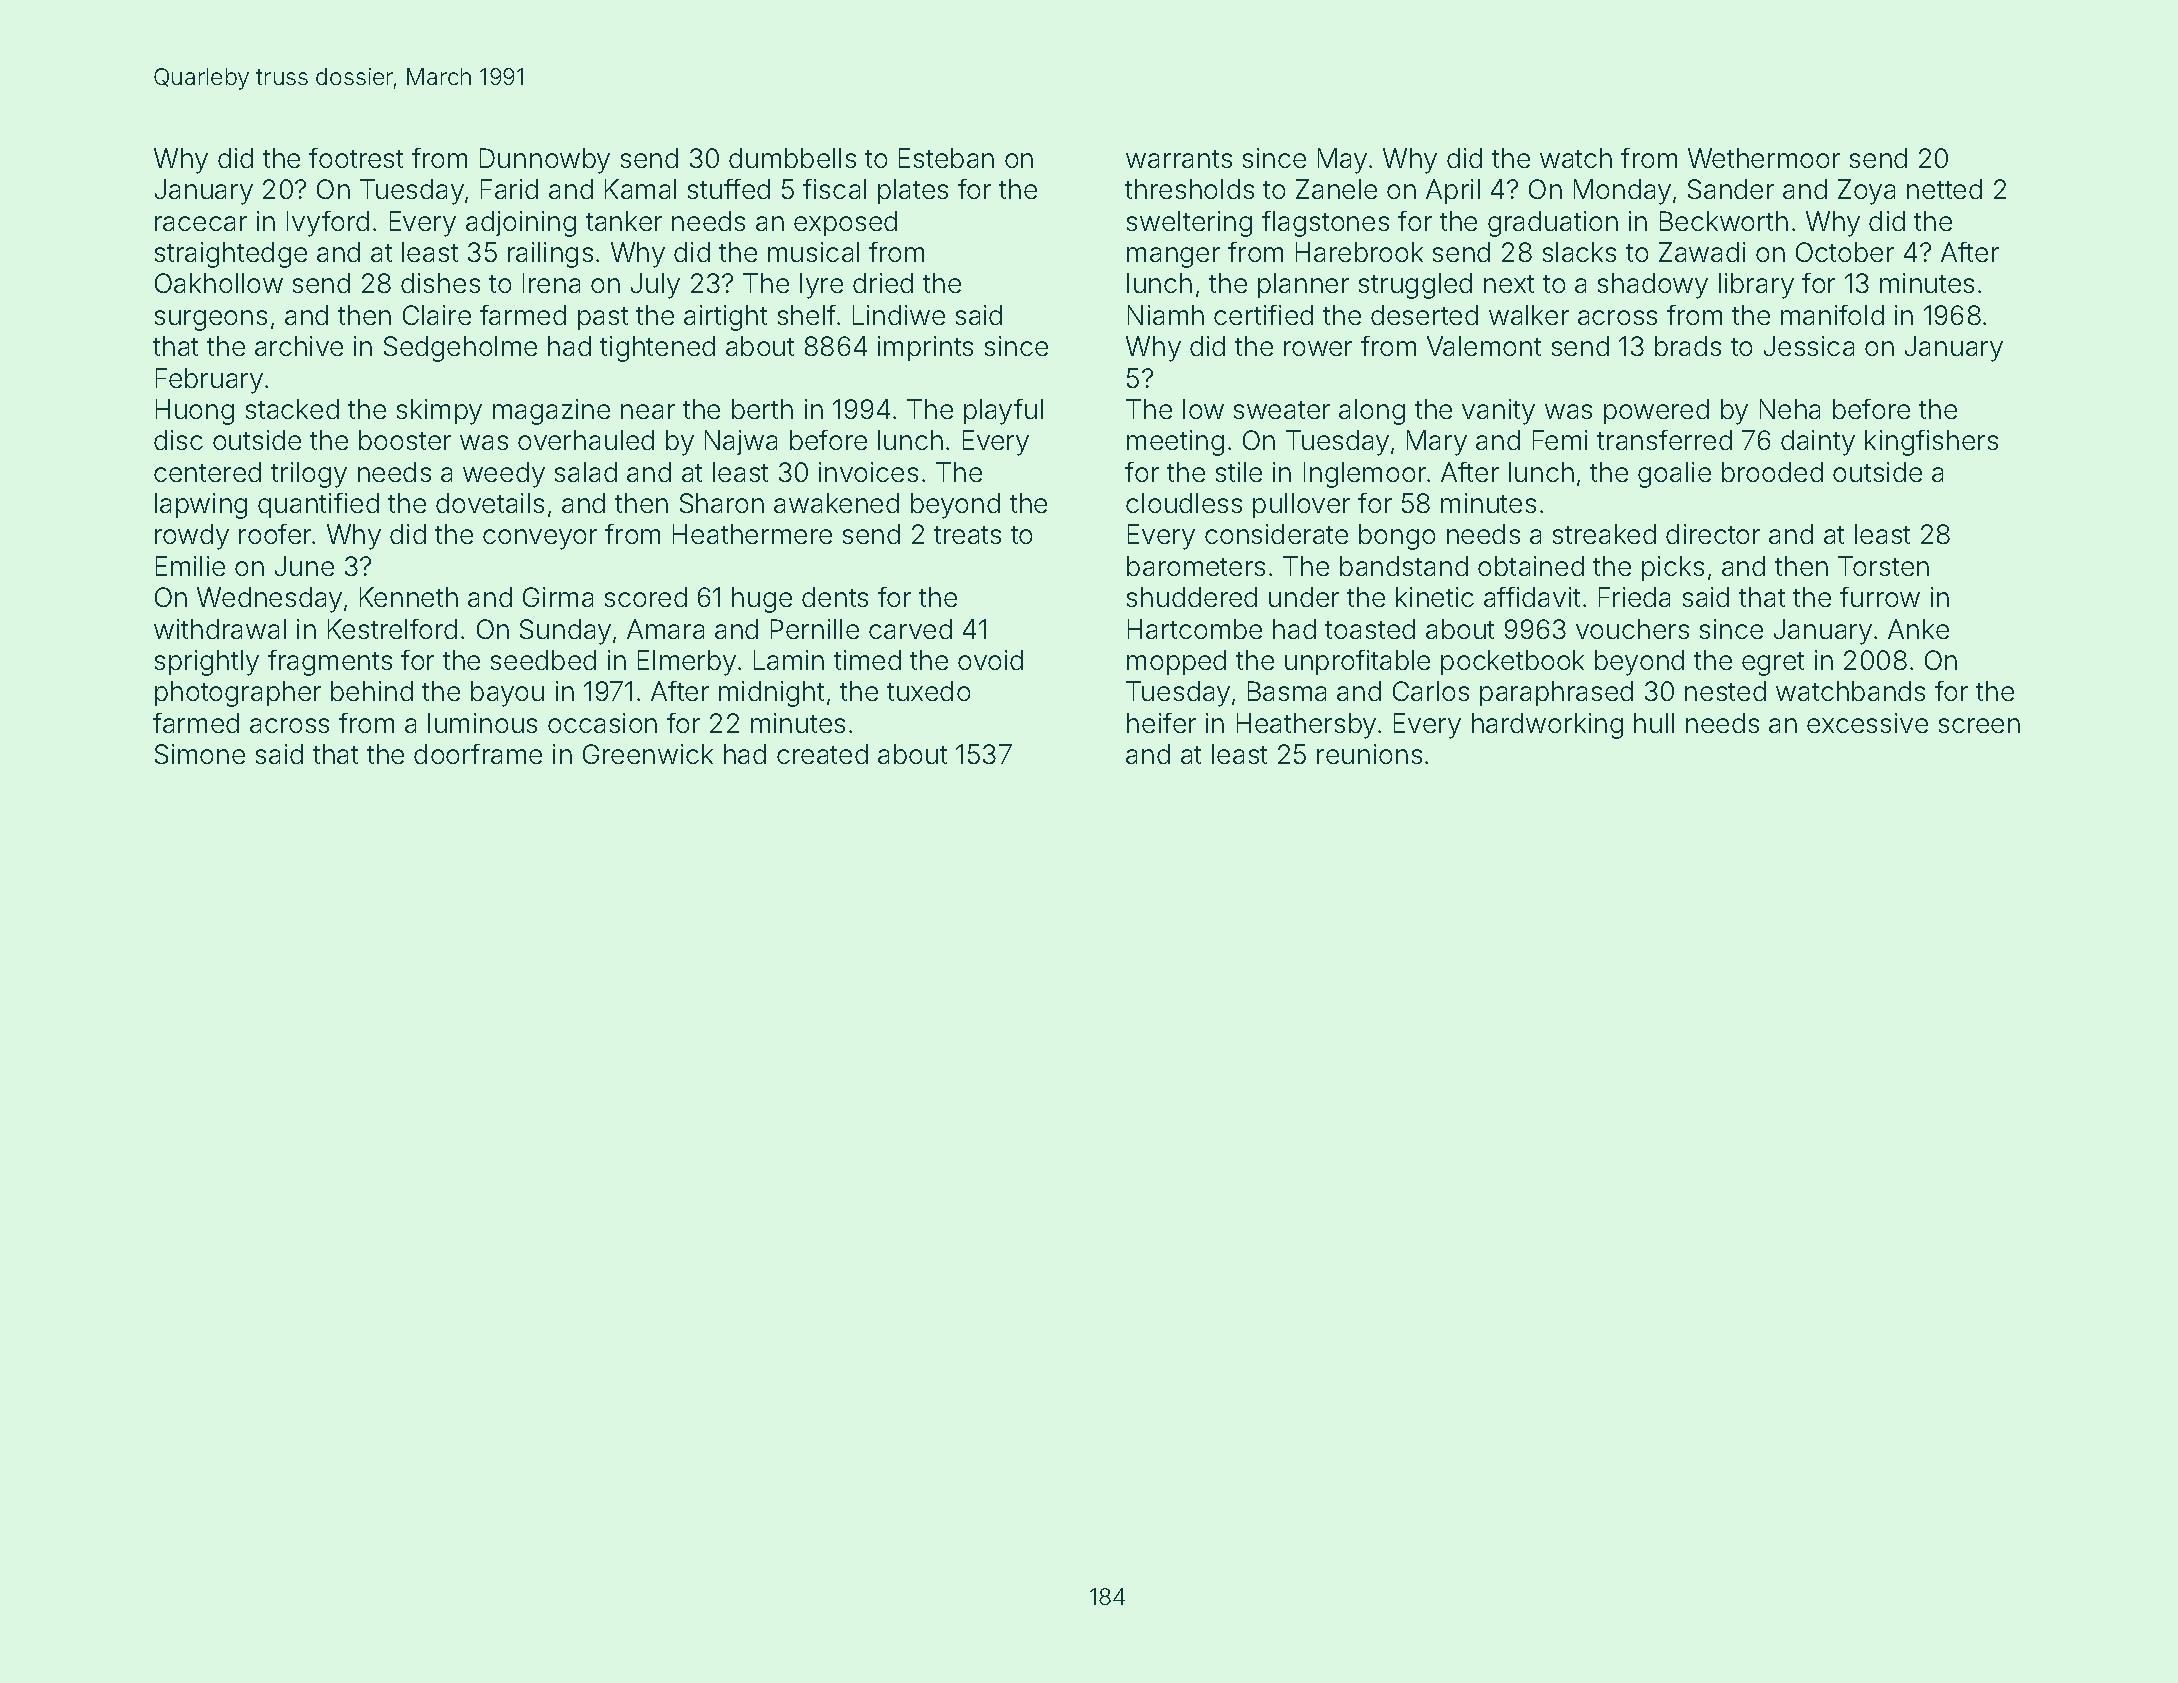  What do you see at coordinates (211, 320) in the screenshot?
I see `surgeons` at bounding box center [211, 320].
